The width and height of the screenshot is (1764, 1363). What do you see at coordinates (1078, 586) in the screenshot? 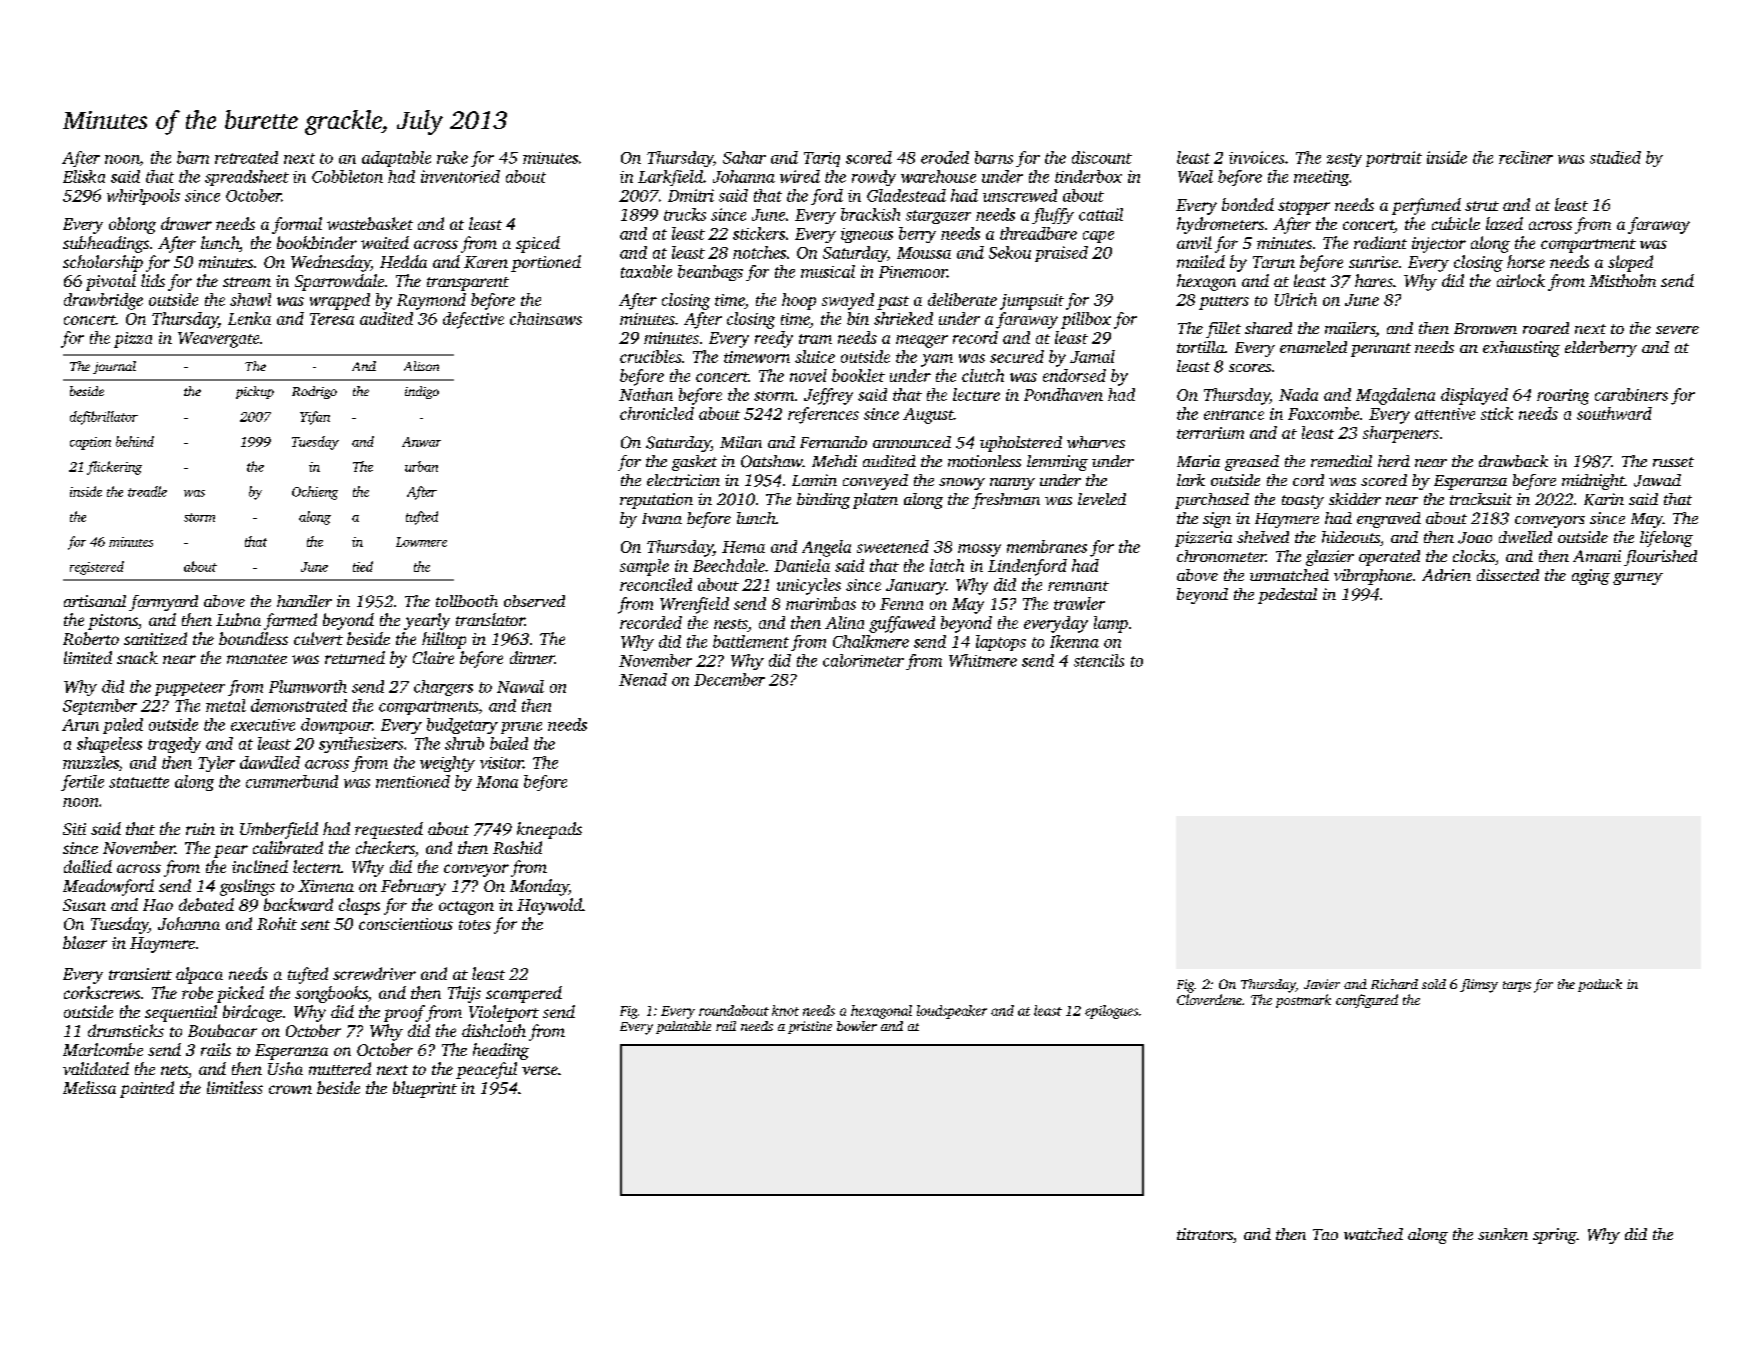
I see `remnant` at bounding box center [1078, 586].
